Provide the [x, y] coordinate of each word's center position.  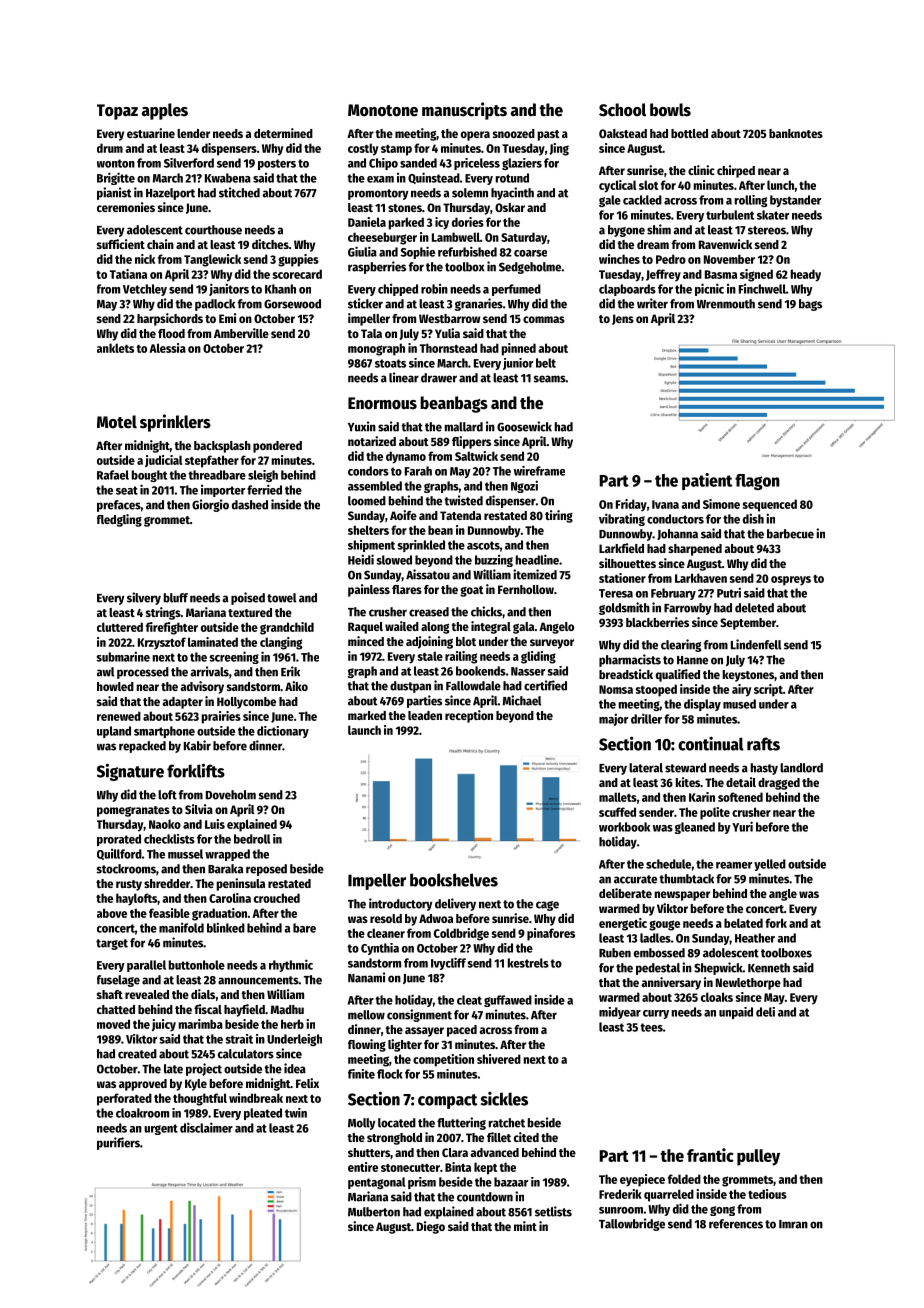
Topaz [117, 112]
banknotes [796, 133]
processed [143, 673]
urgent [161, 1129]
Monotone [383, 110]
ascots [483, 545]
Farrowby [687, 609]
